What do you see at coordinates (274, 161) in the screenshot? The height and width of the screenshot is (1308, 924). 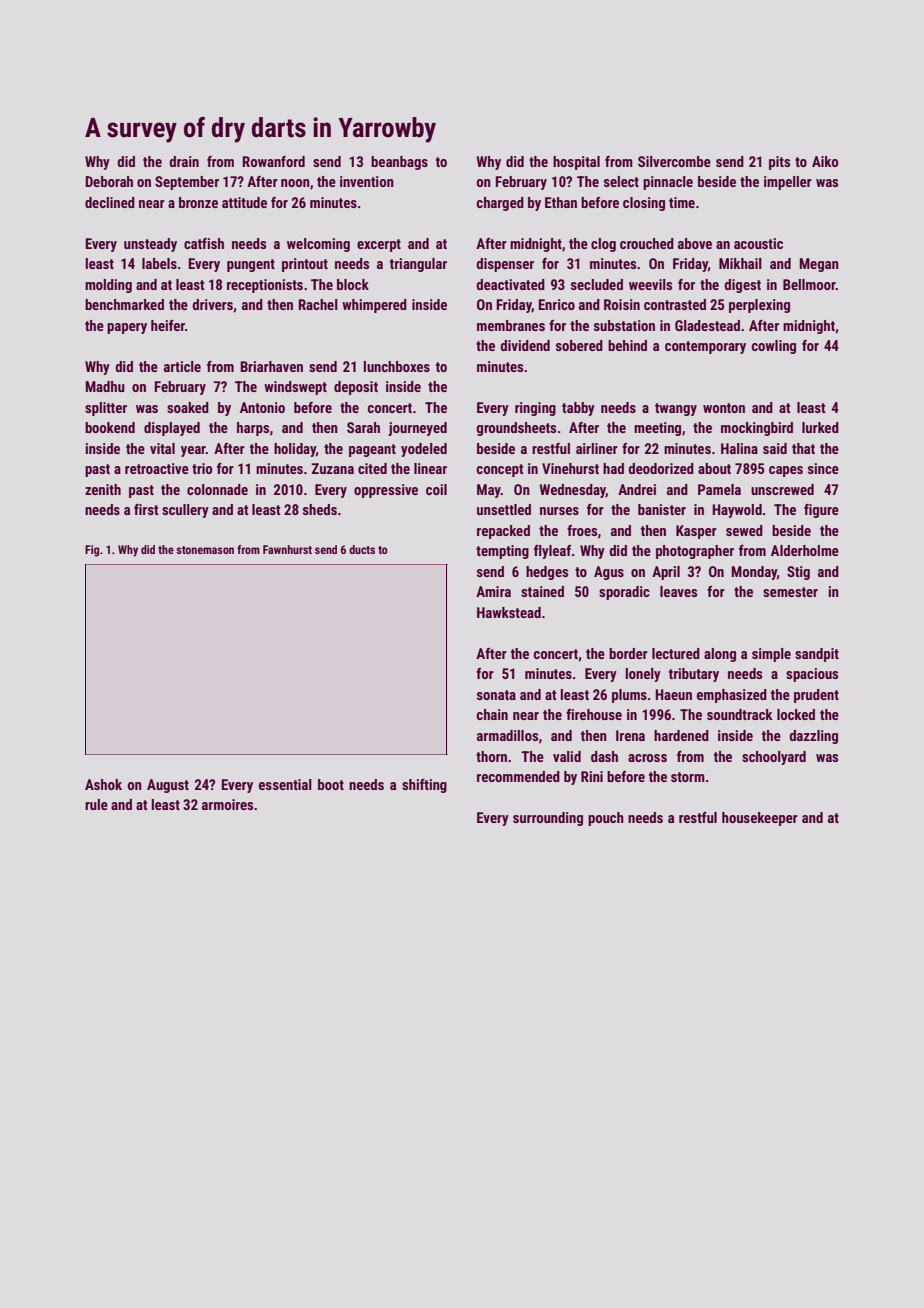 I see `Rowanford` at bounding box center [274, 161].
